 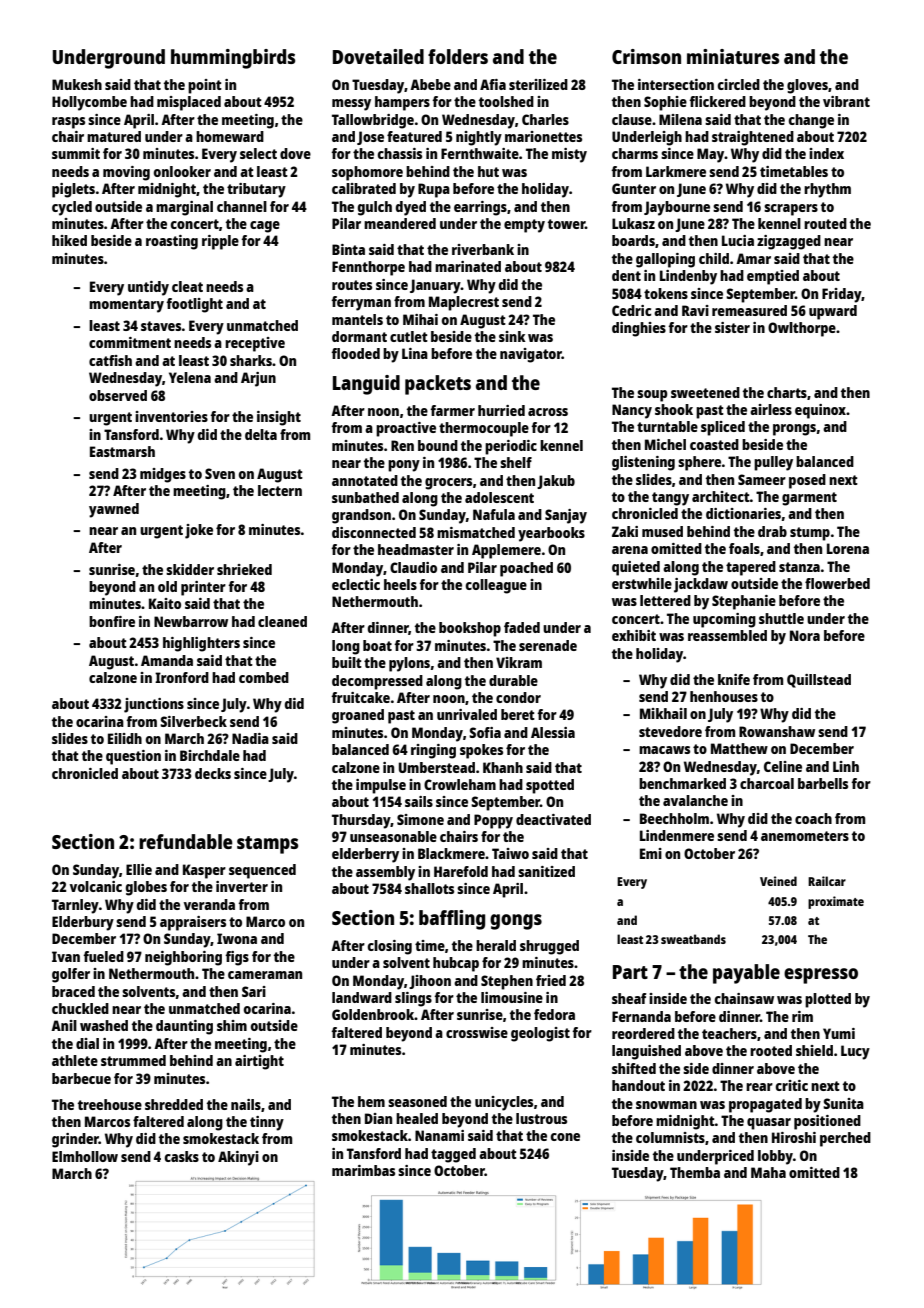 I want to click on refundable, so click(x=186, y=841).
